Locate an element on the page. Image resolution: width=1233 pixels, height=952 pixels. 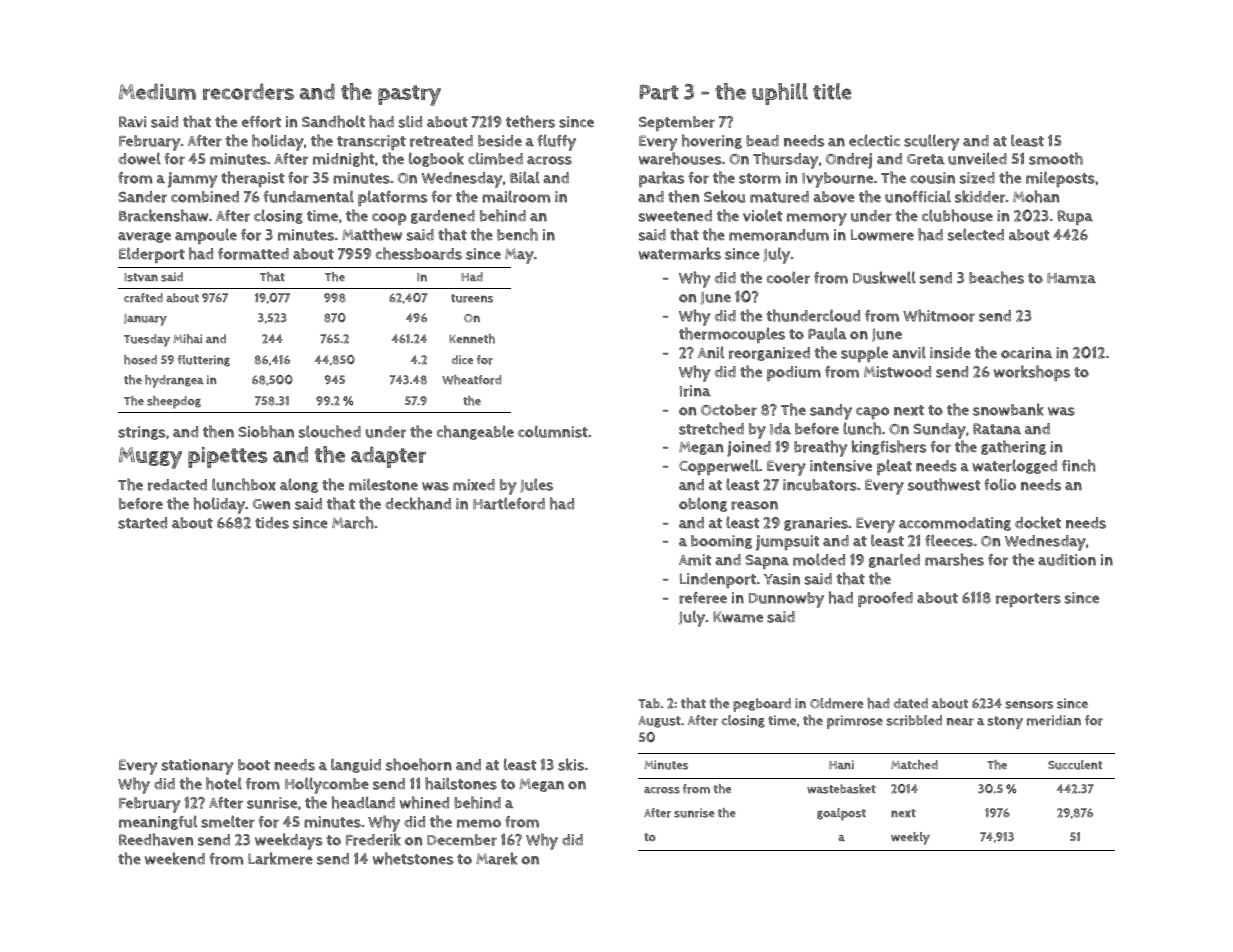
weekend is located at coordinates (175, 858).
